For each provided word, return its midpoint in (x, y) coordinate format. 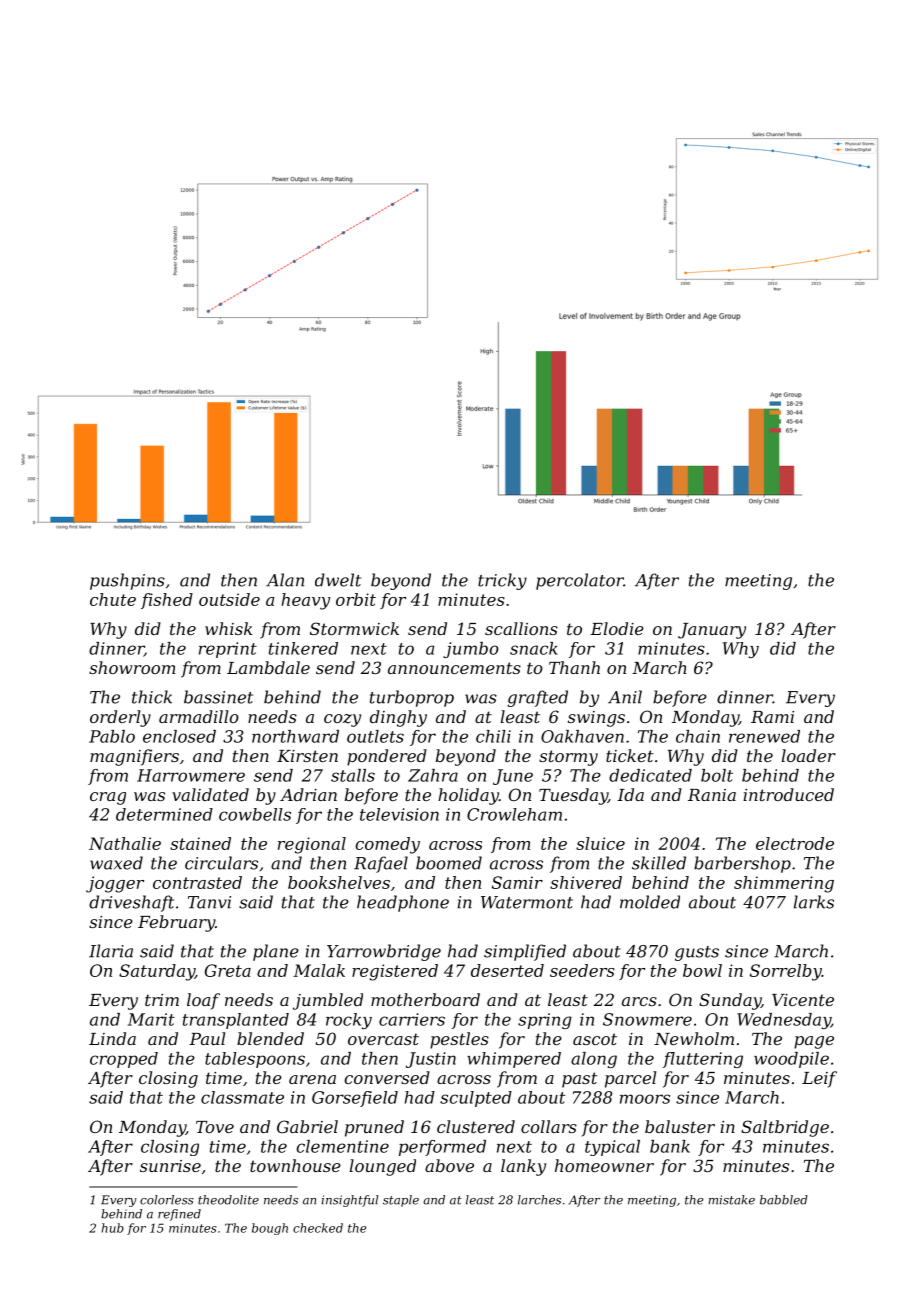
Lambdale (268, 667)
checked (318, 1228)
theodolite (228, 1200)
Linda (112, 1038)
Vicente (803, 1000)
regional (312, 845)
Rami (772, 717)
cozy (342, 720)
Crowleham (514, 814)
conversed (387, 1077)
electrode (795, 843)
